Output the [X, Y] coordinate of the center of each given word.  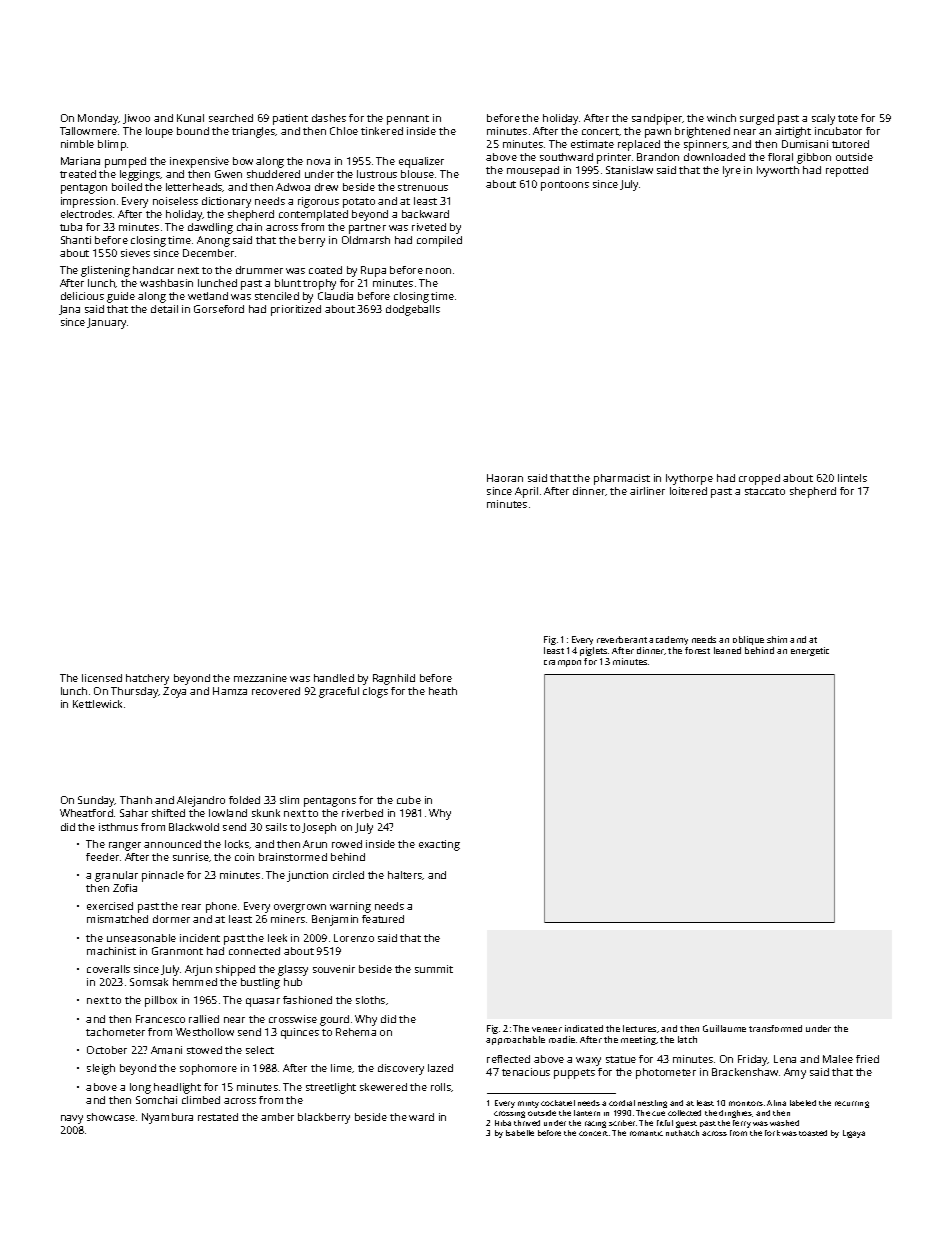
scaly [823, 119]
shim [777, 639]
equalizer [421, 162]
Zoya [174, 692]
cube [409, 800]
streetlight [331, 1088]
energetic [810, 651]
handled [334, 678]
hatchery [147, 679]
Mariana [80, 161]
